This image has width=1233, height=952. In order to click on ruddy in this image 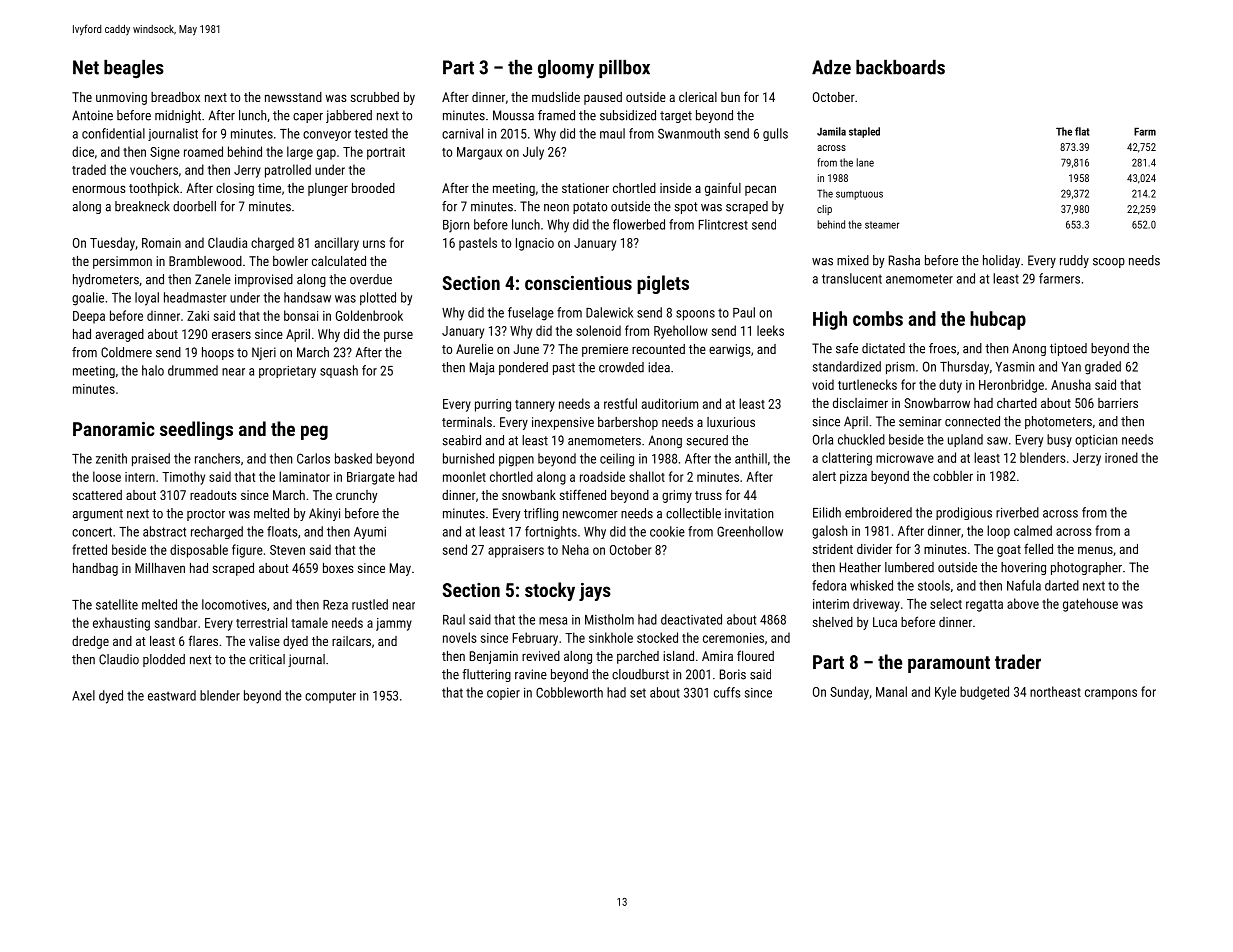, I will do `click(1074, 261)`.
